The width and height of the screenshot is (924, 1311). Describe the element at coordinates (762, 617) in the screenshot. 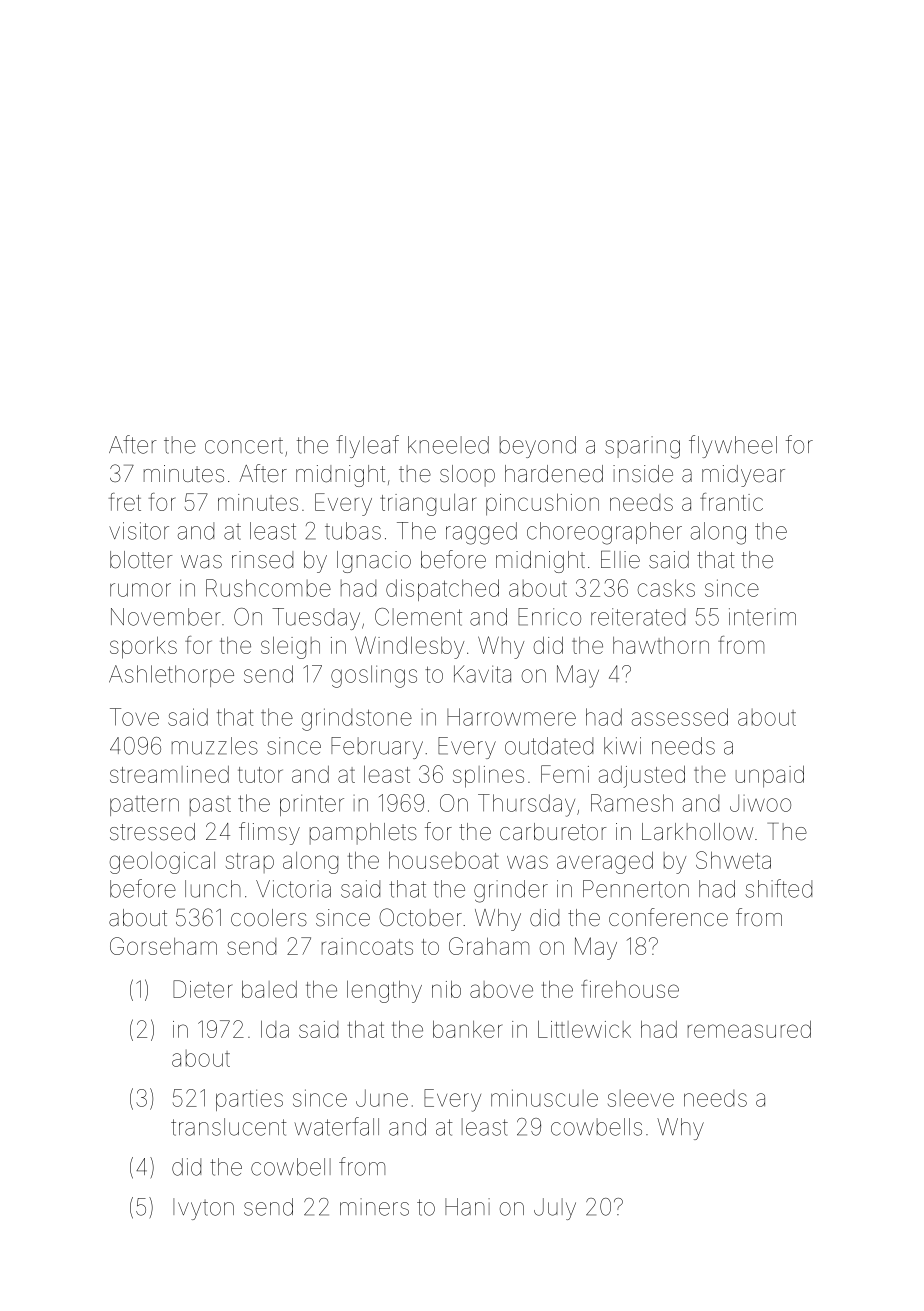

I see `interim` at that location.
